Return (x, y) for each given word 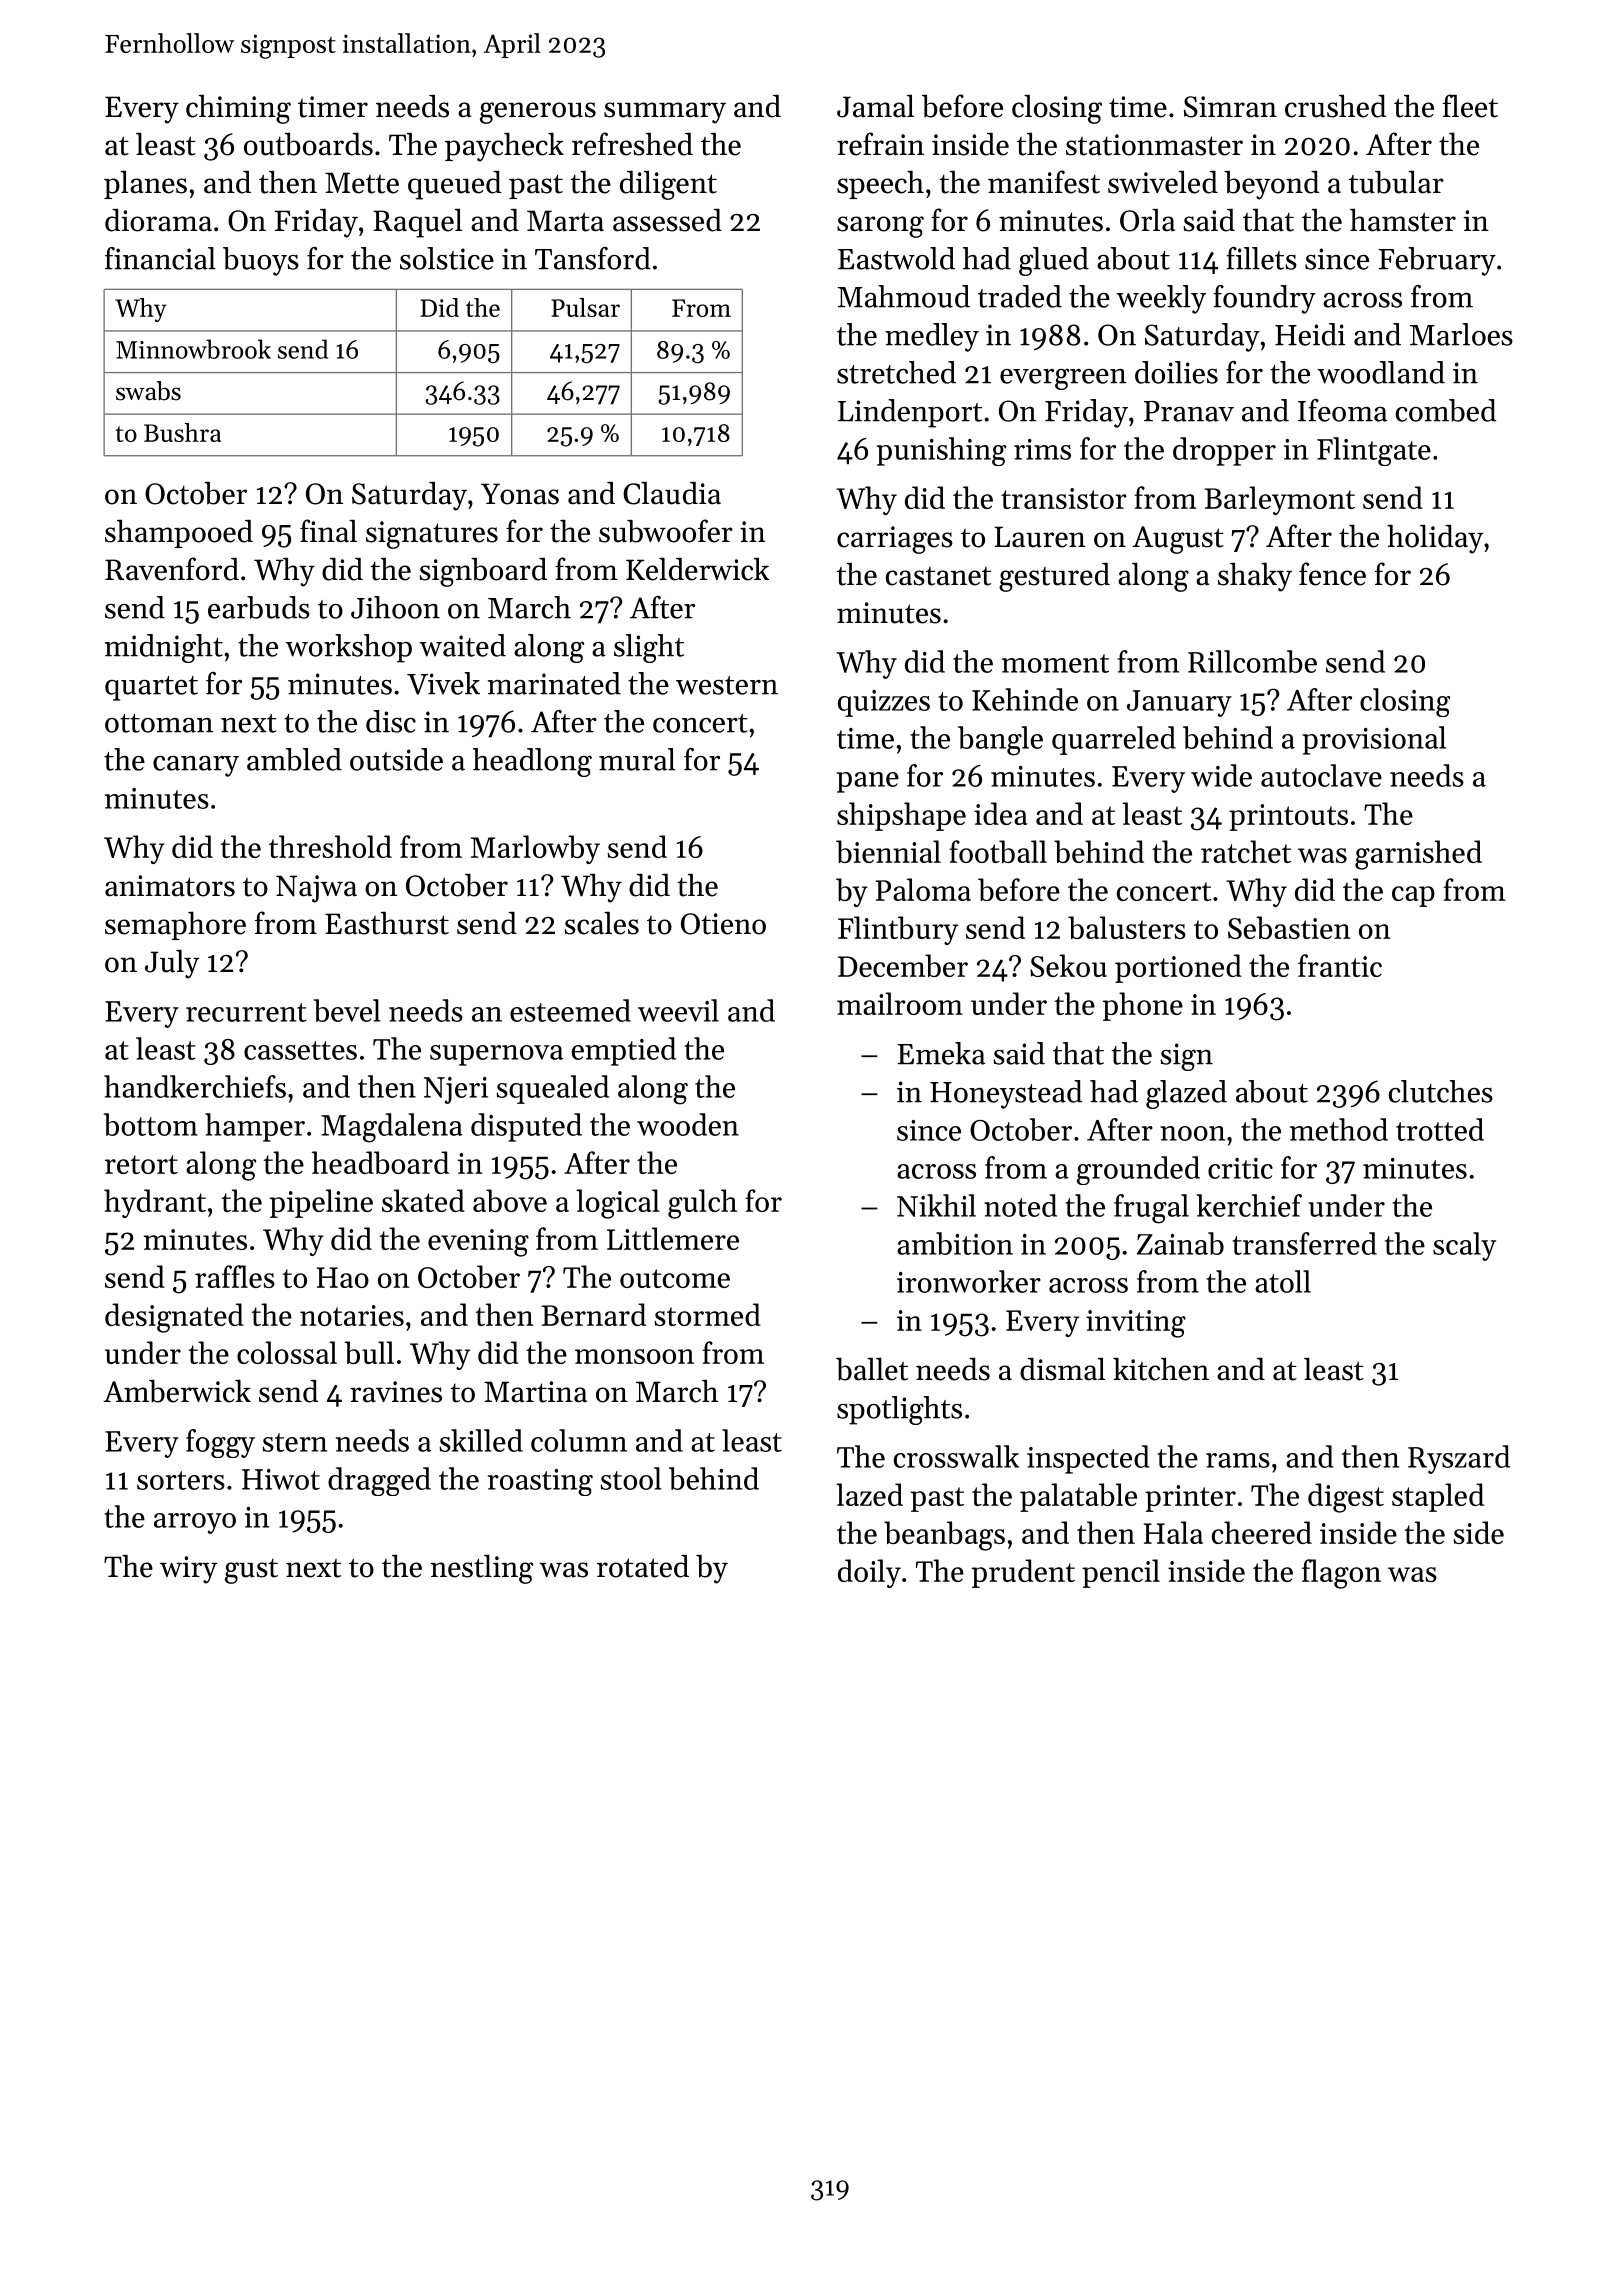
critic (1240, 1168)
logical (618, 1204)
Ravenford (172, 569)
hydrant (155, 1203)
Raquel (417, 223)
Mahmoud (904, 296)
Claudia (672, 493)
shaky (1255, 577)
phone (1143, 1006)
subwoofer (666, 531)
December (903, 965)
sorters (181, 1480)
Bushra (182, 432)
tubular (1396, 182)
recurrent (246, 1012)
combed (1446, 410)
